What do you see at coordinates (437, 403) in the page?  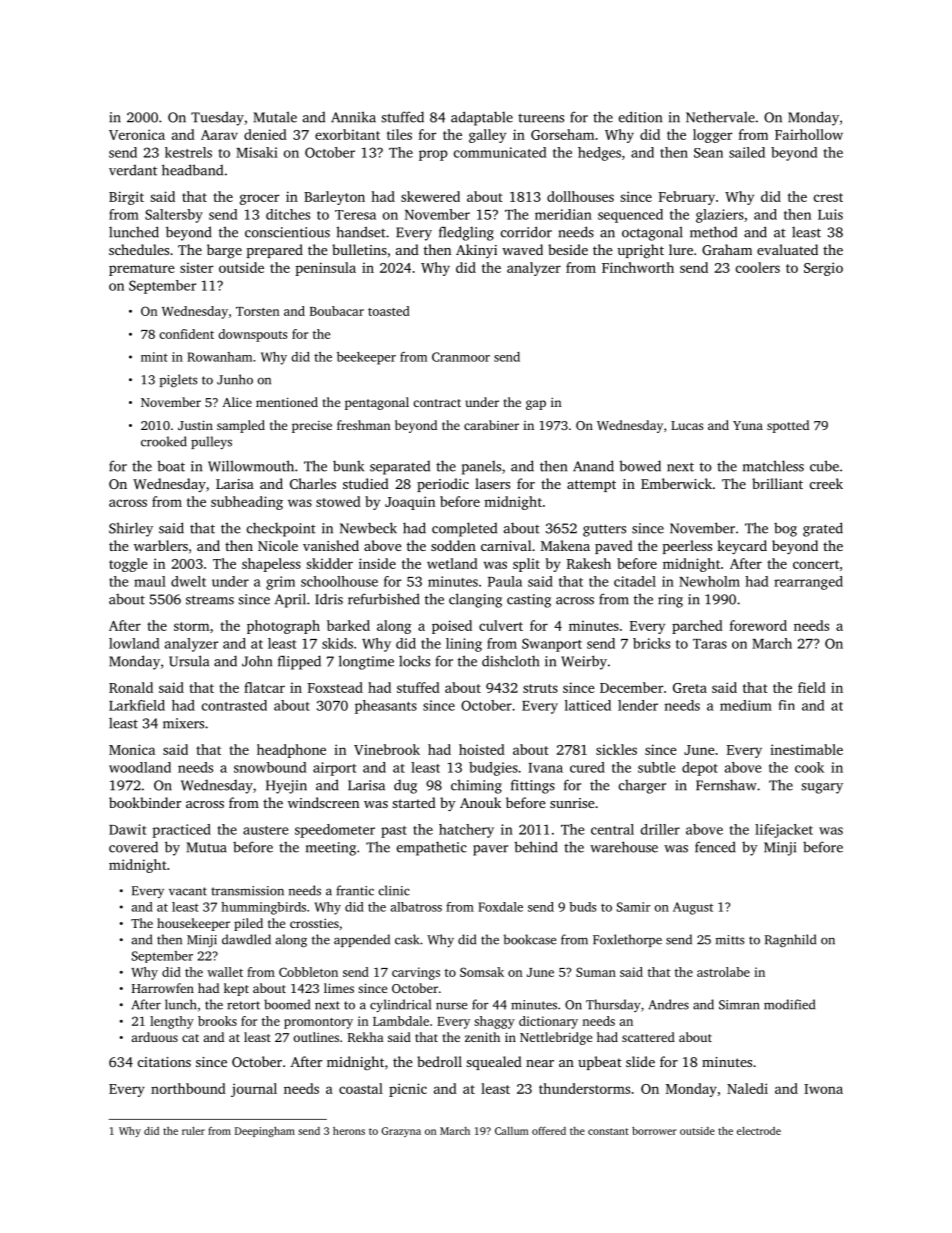 I see `contract` at bounding box center [437, 403].
